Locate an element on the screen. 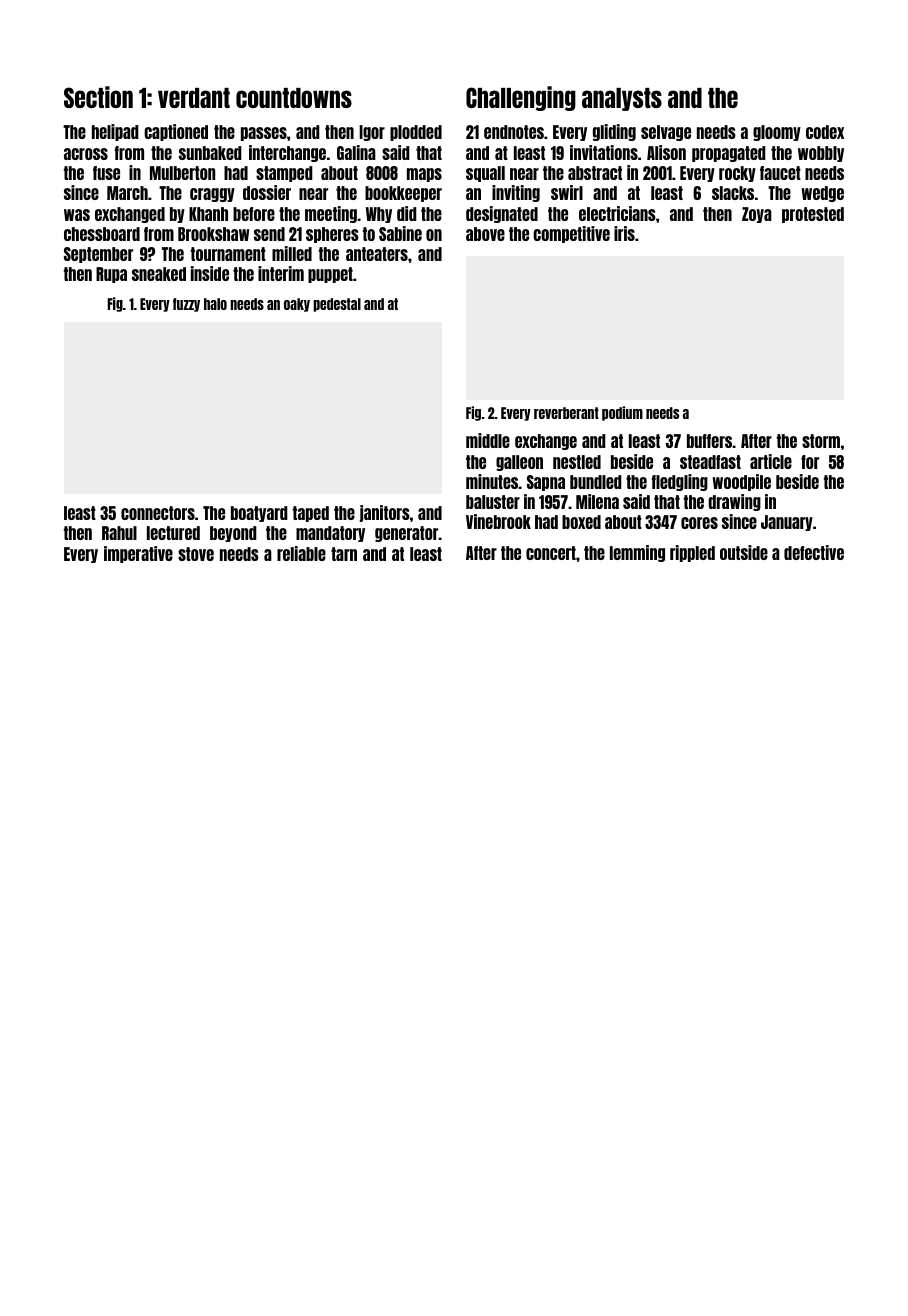  September is located at coordinates (98, 255).
